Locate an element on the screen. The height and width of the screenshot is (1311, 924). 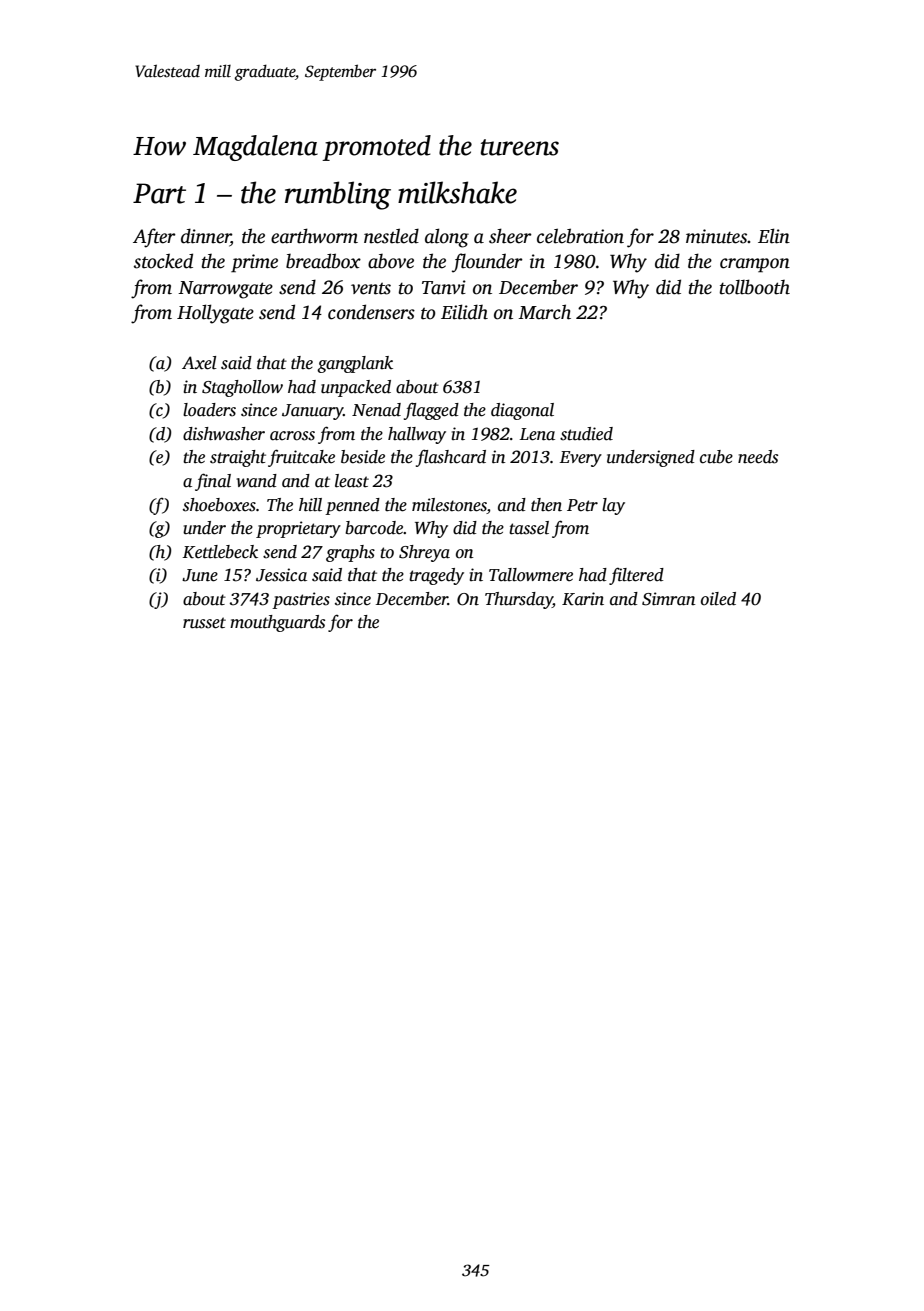
diagonal is located at coordinates (522, 411).
